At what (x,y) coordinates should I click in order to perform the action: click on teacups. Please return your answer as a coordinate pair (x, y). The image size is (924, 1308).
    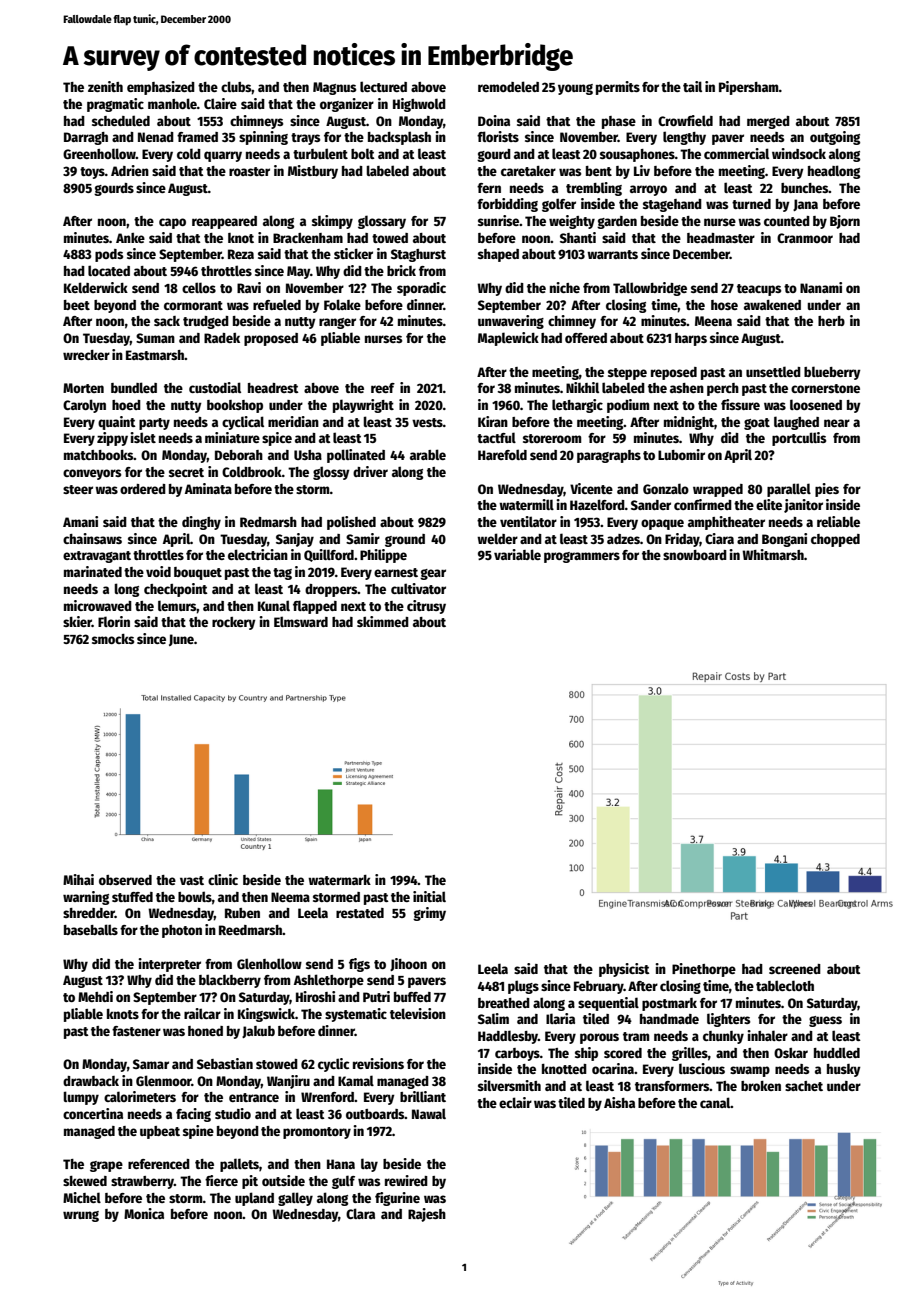
    Looking at the image, I should click on (759, 290).
